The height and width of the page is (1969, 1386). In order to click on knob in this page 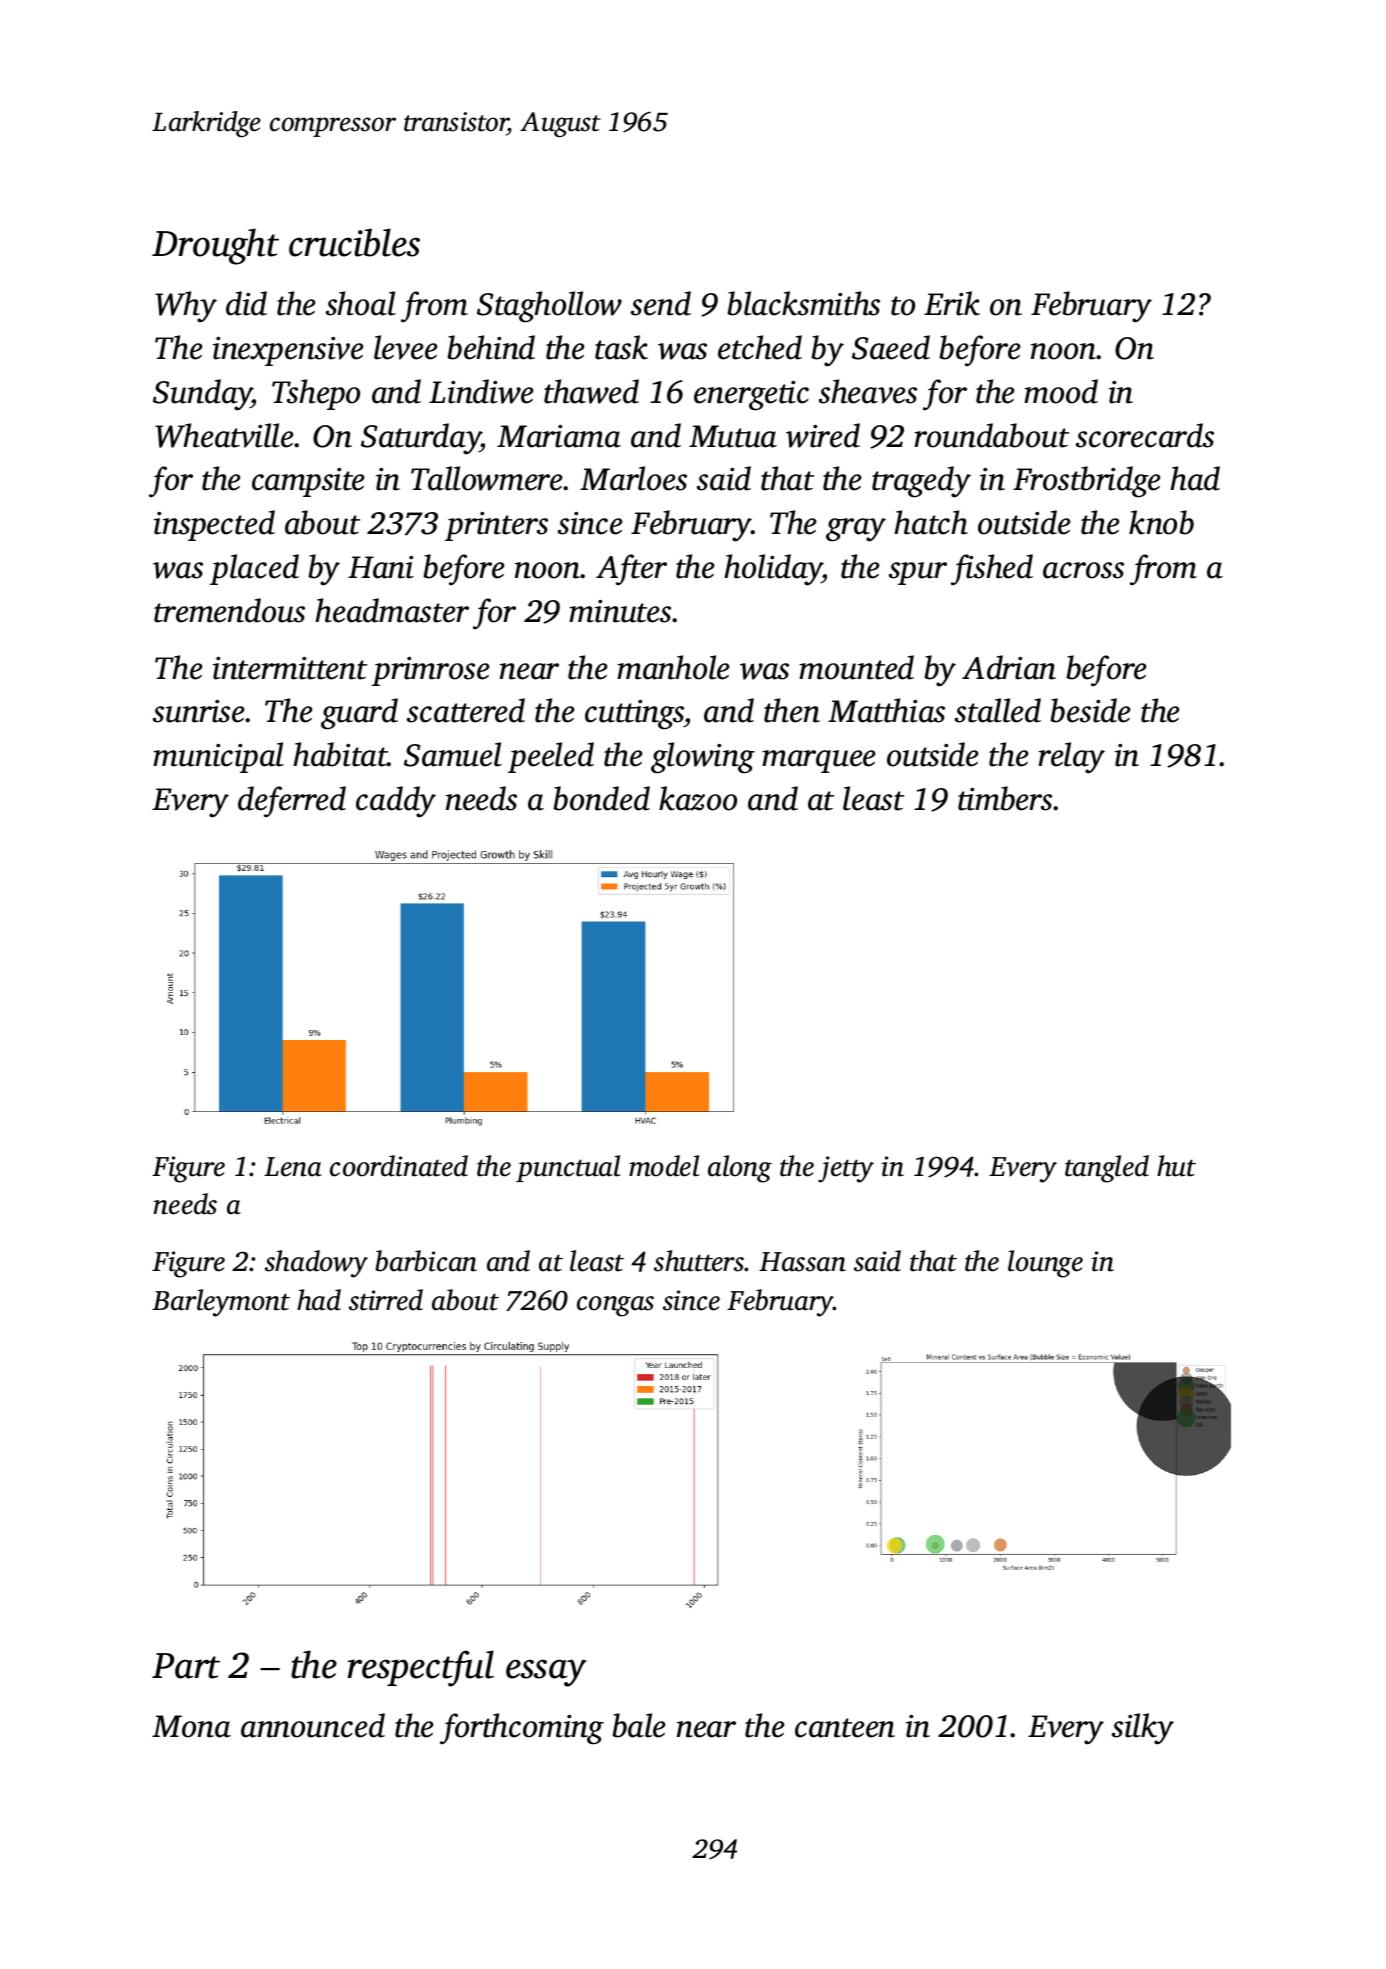, I will do `click(1161, 522)`.
